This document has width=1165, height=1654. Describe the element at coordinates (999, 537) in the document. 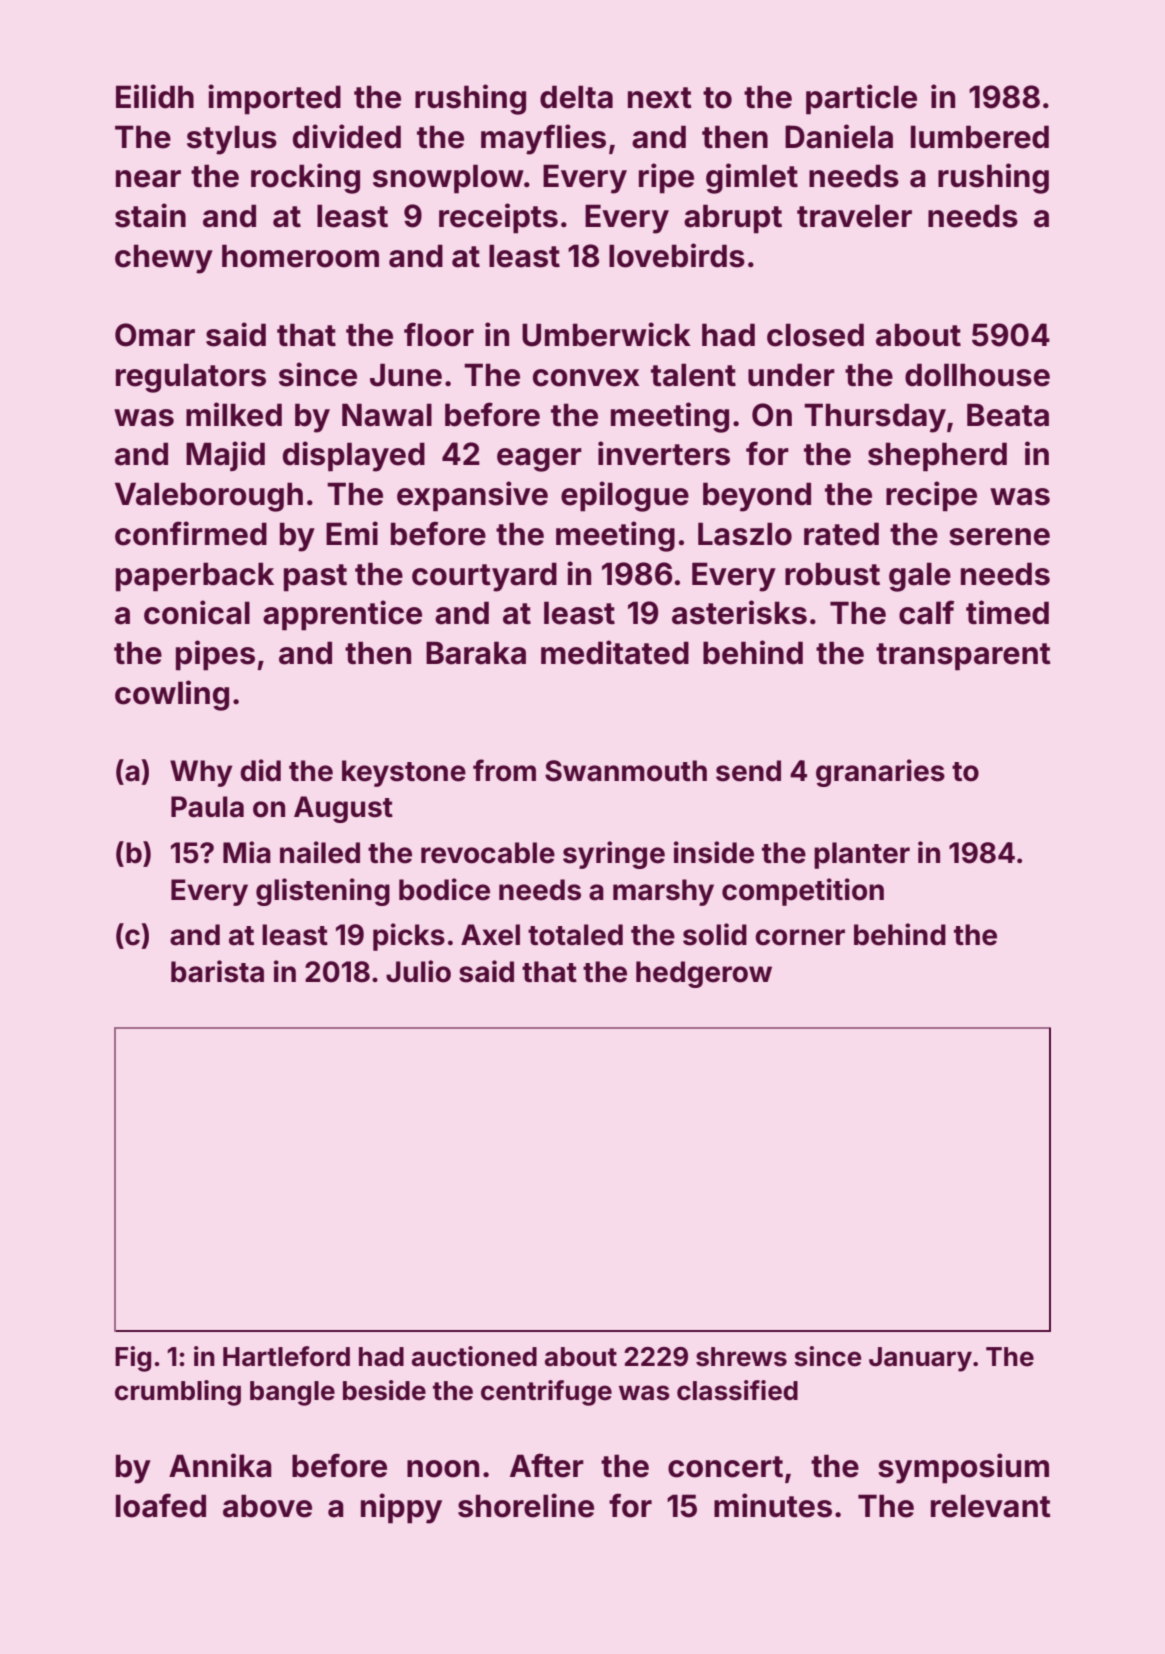

I see `serene` at that location.
